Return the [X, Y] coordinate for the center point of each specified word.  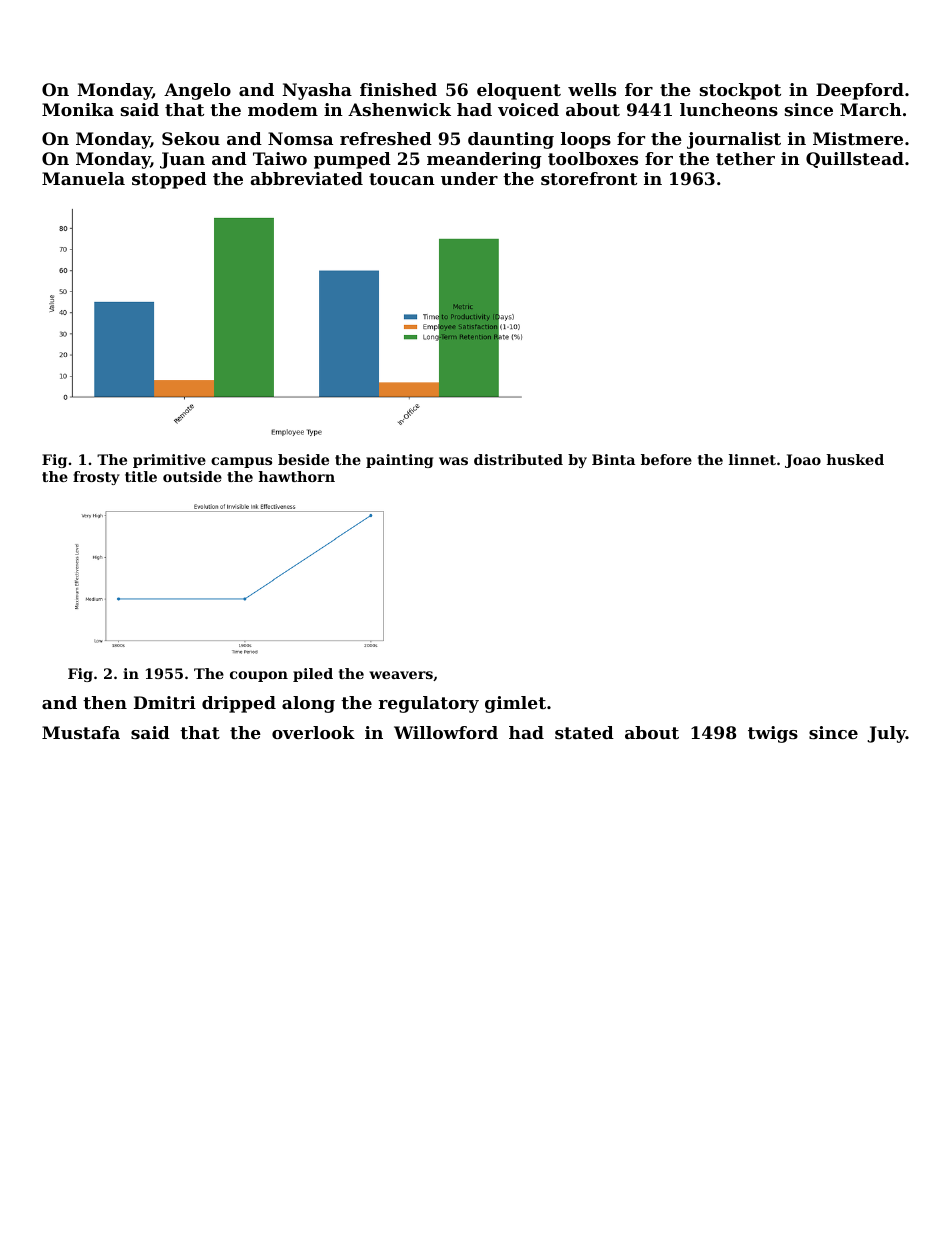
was [453, 461]
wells [592, 89]
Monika [78, 109]
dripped [239, 704]
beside [303, 459]
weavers [401, 675]
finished [398, 89]
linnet [752, 459]
